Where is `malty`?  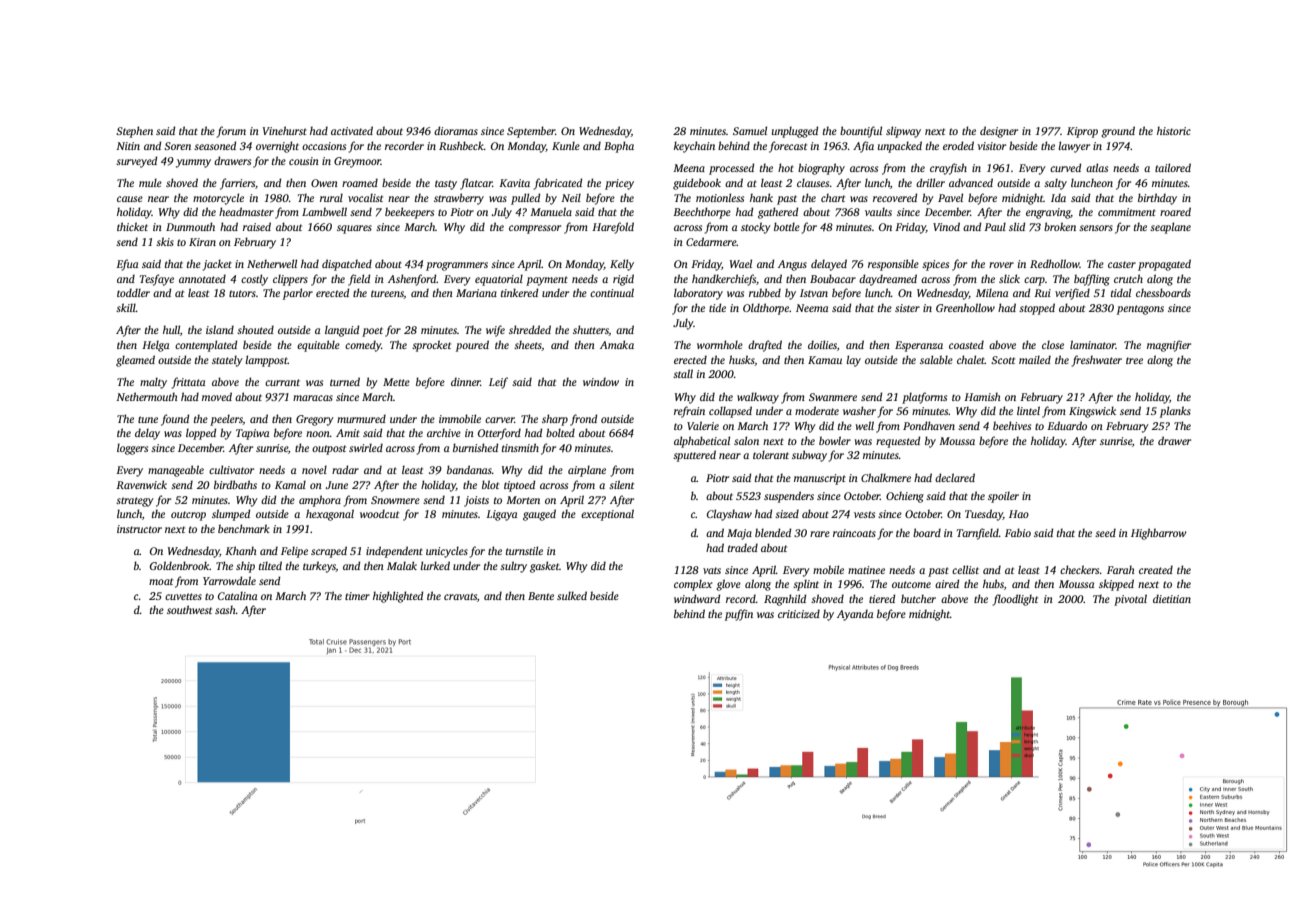 malty is located at coordinates (153, 383).
